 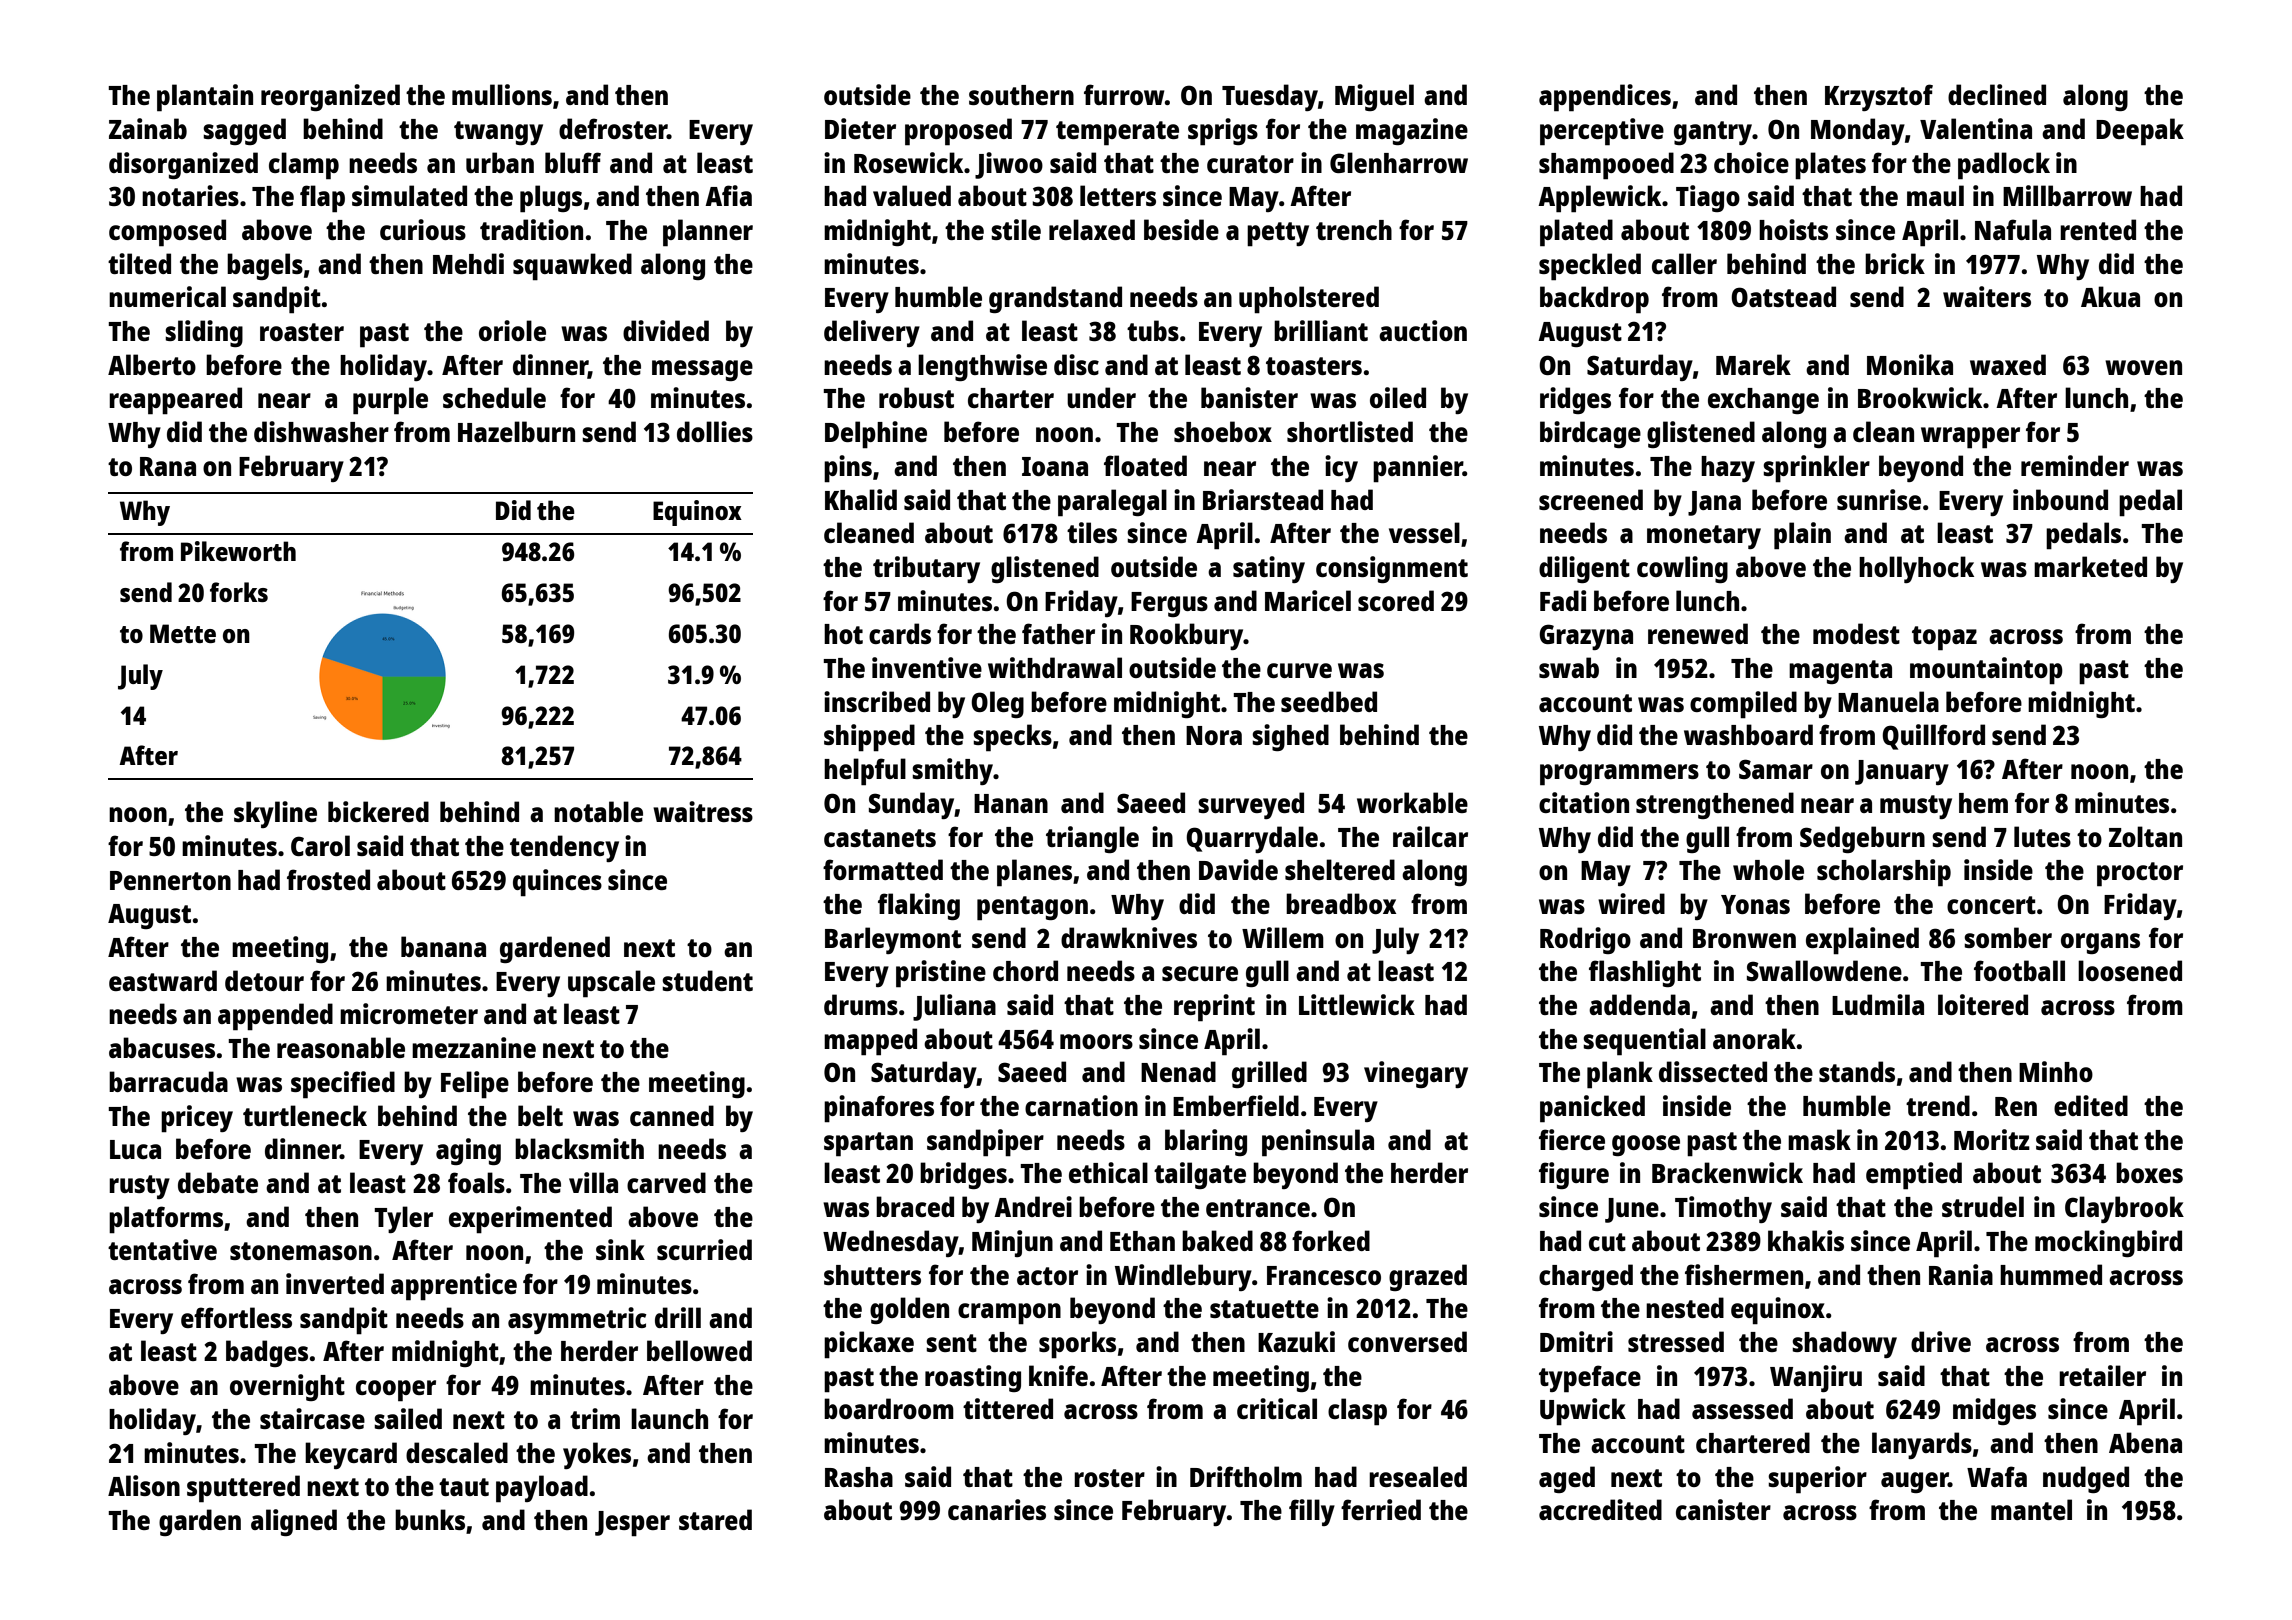 What do you see at coordinates (1599, 199) in the document?
I see `Applewick` at bounding box center [1599, 199].
